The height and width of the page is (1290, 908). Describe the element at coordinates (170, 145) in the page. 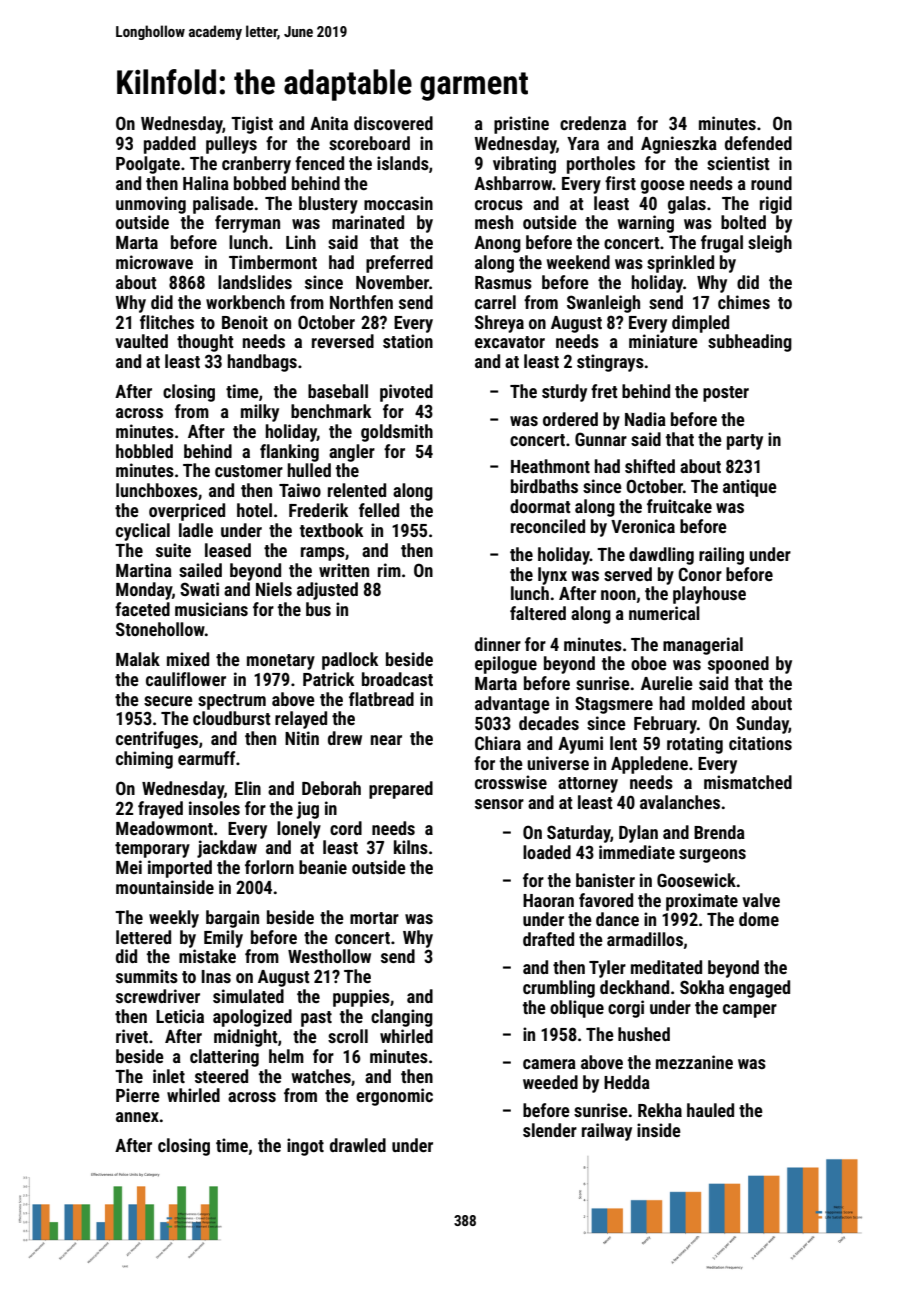

I see `padded` at that location.
